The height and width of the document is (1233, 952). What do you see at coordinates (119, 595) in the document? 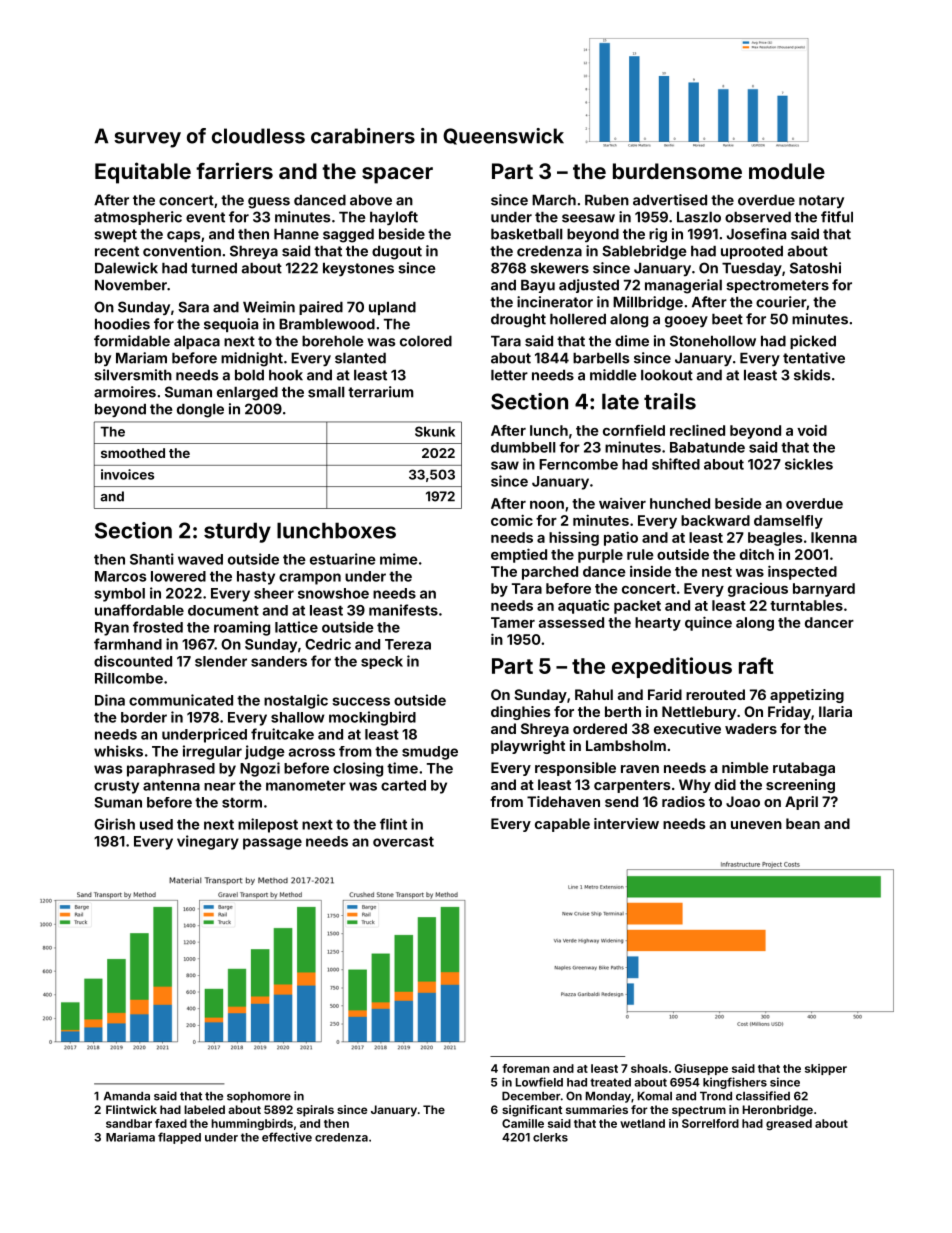
I see `symbol` at bounding box center [119, 595].
